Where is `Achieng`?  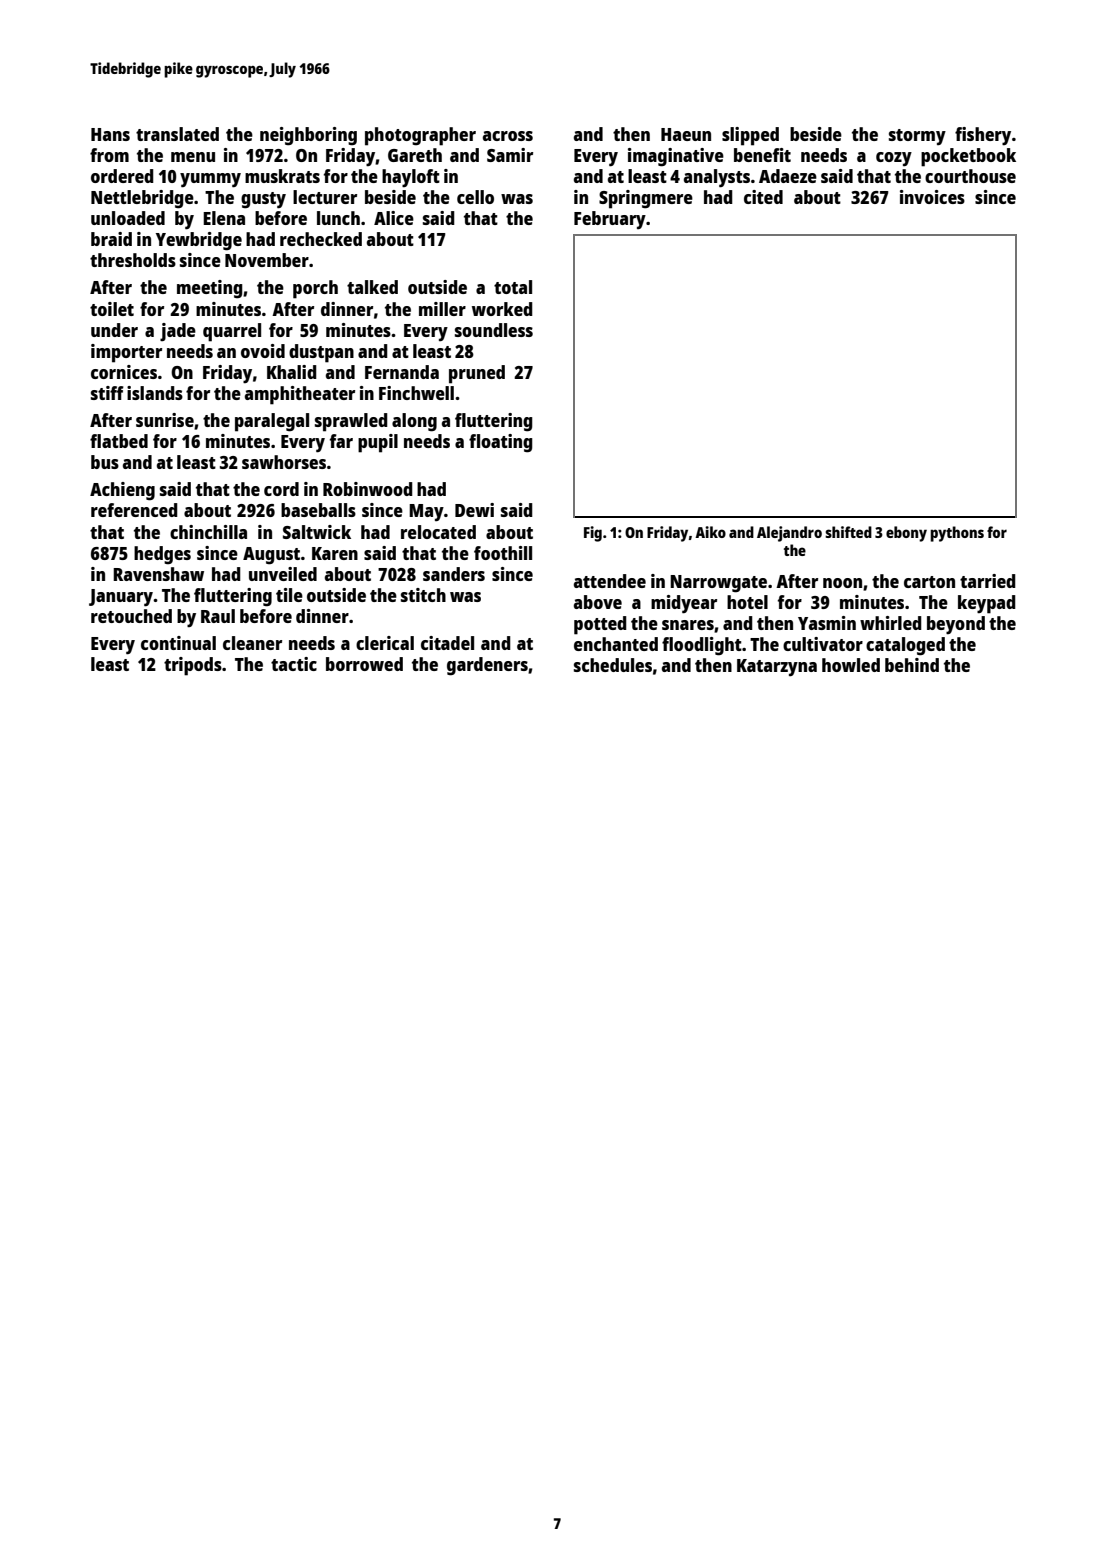 Achieng is located at coordinates (122, 491).
